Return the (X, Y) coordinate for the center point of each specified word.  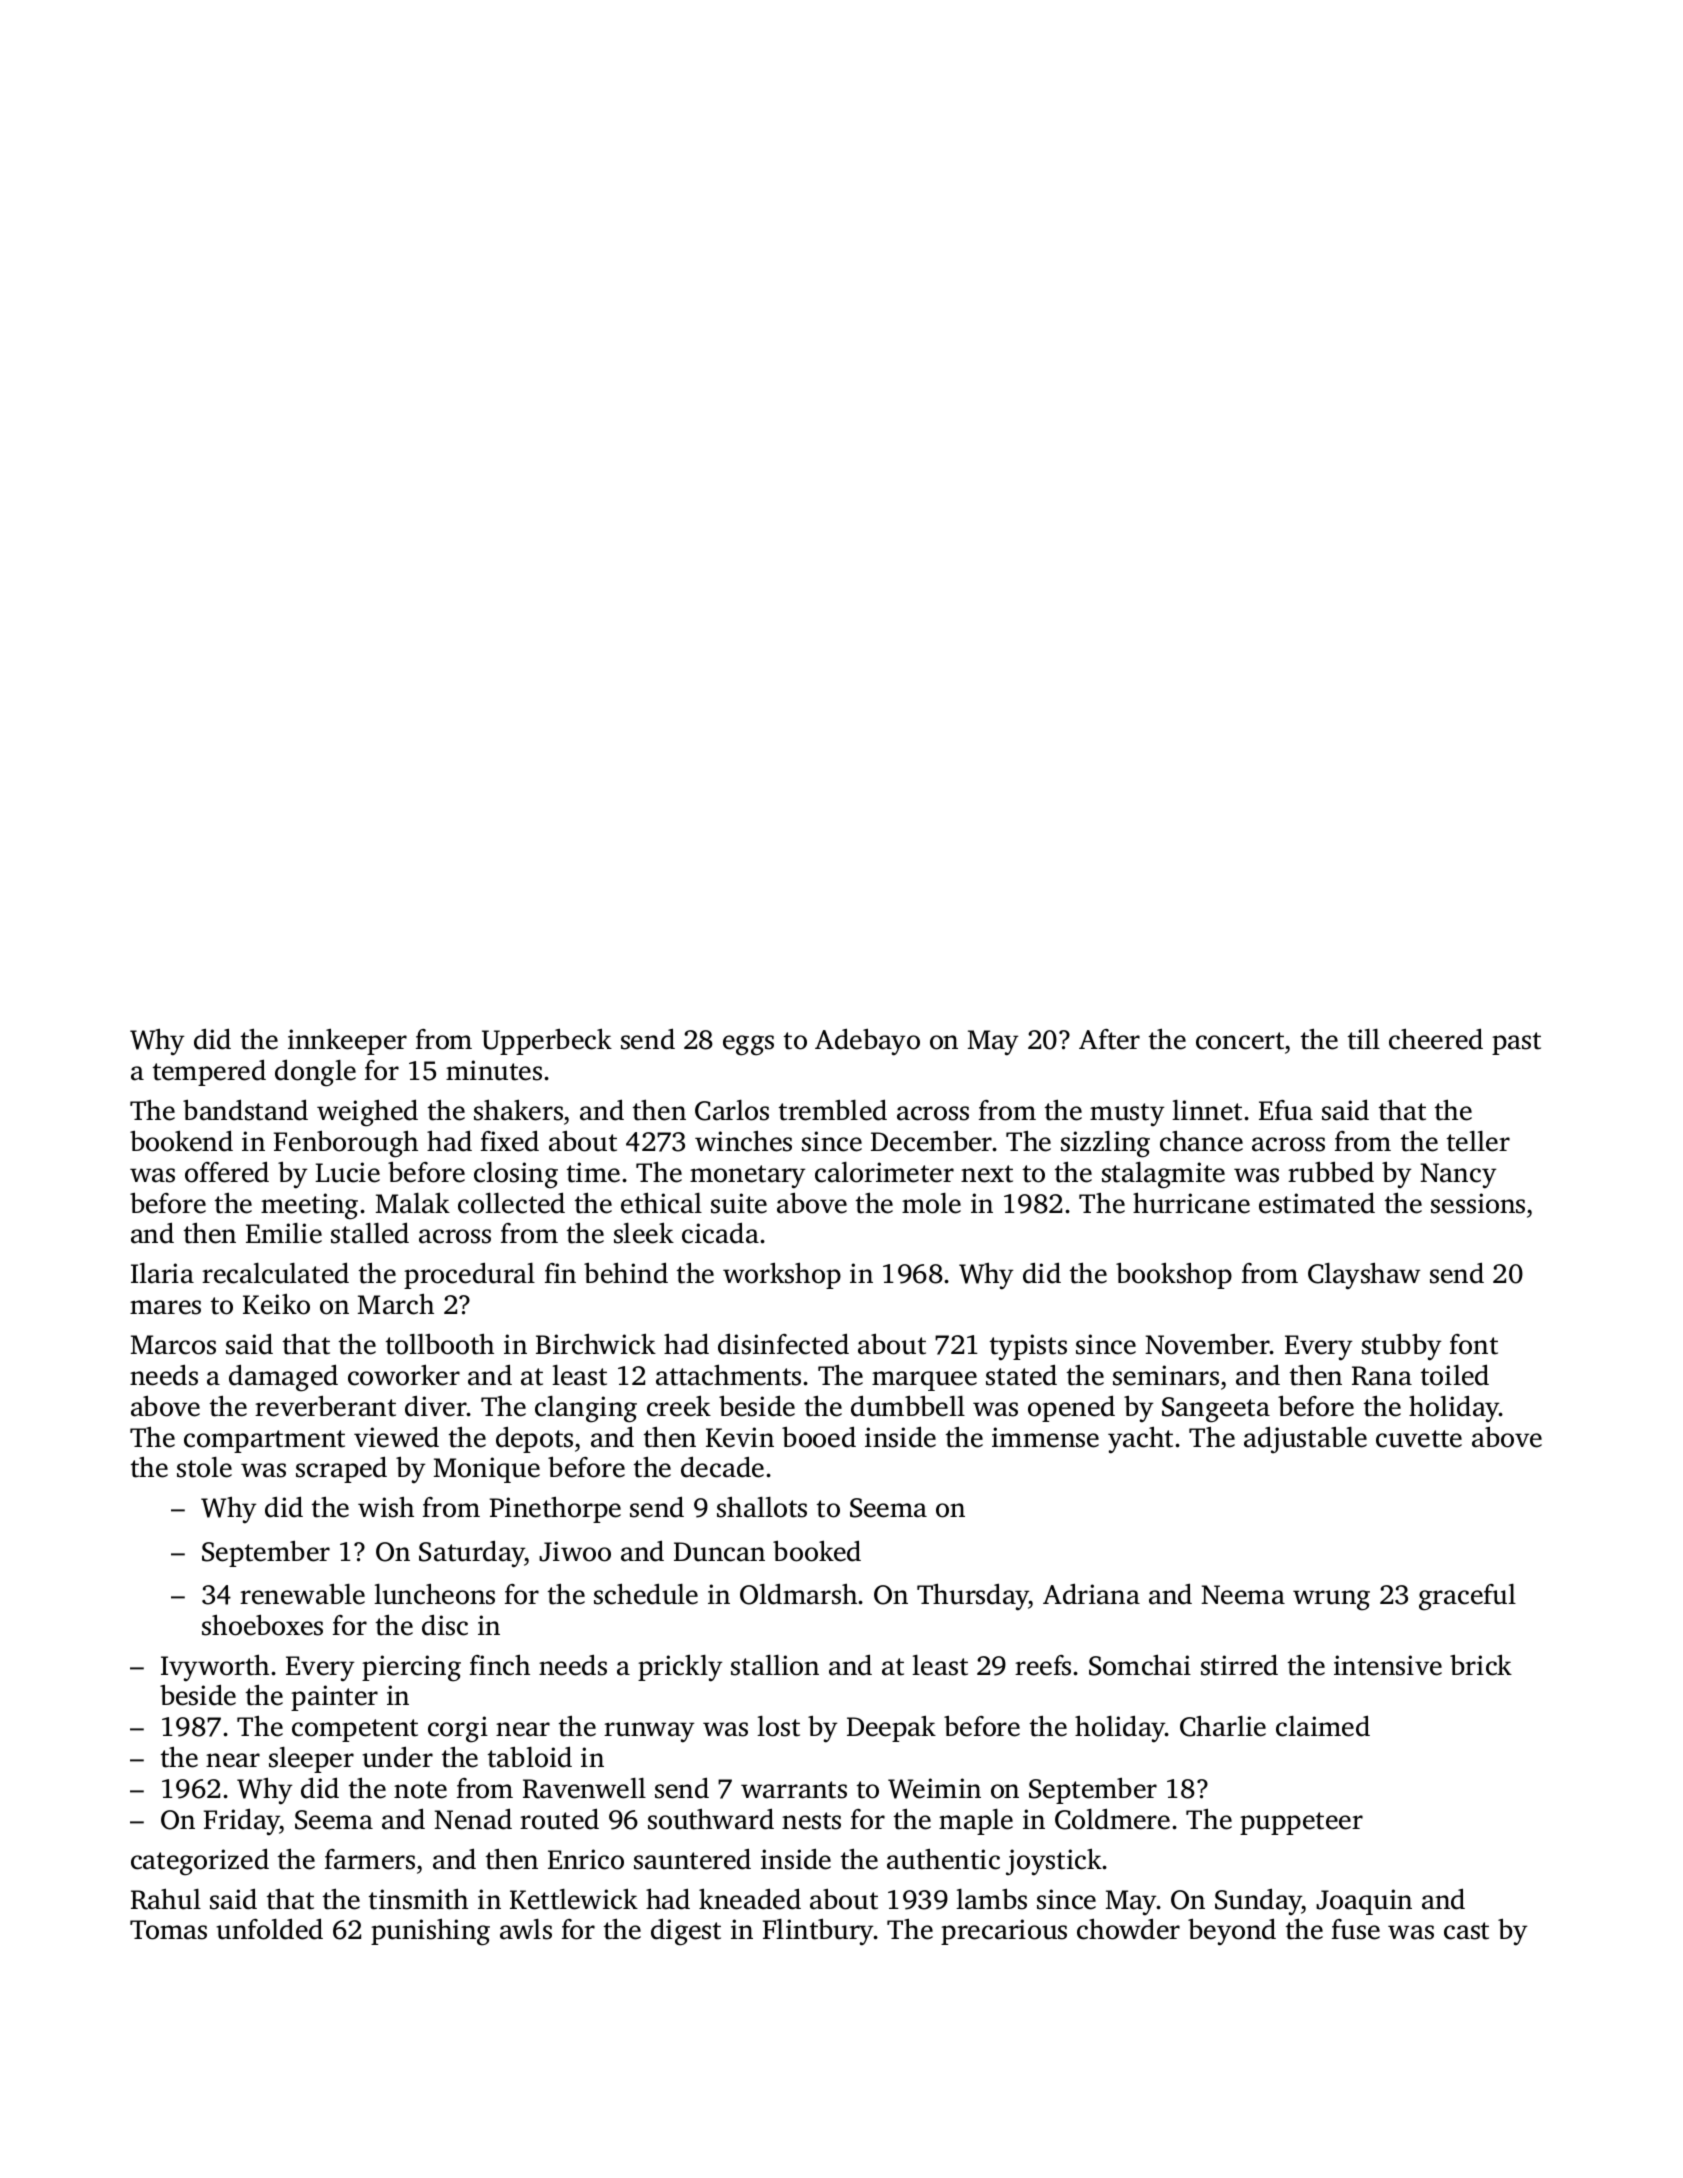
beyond (1232, 1932)
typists (1028, 1347)
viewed (396, 1437)
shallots (762, 1507)
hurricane (1191, 1203)
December (931, 1141)
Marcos (173, 1345)
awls (526, 1929)
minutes (494, 1070)
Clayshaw (1364, 1276)
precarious (1004, 1932)
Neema (1243, 1595)
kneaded (750, 1899)
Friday (242, 1822)
